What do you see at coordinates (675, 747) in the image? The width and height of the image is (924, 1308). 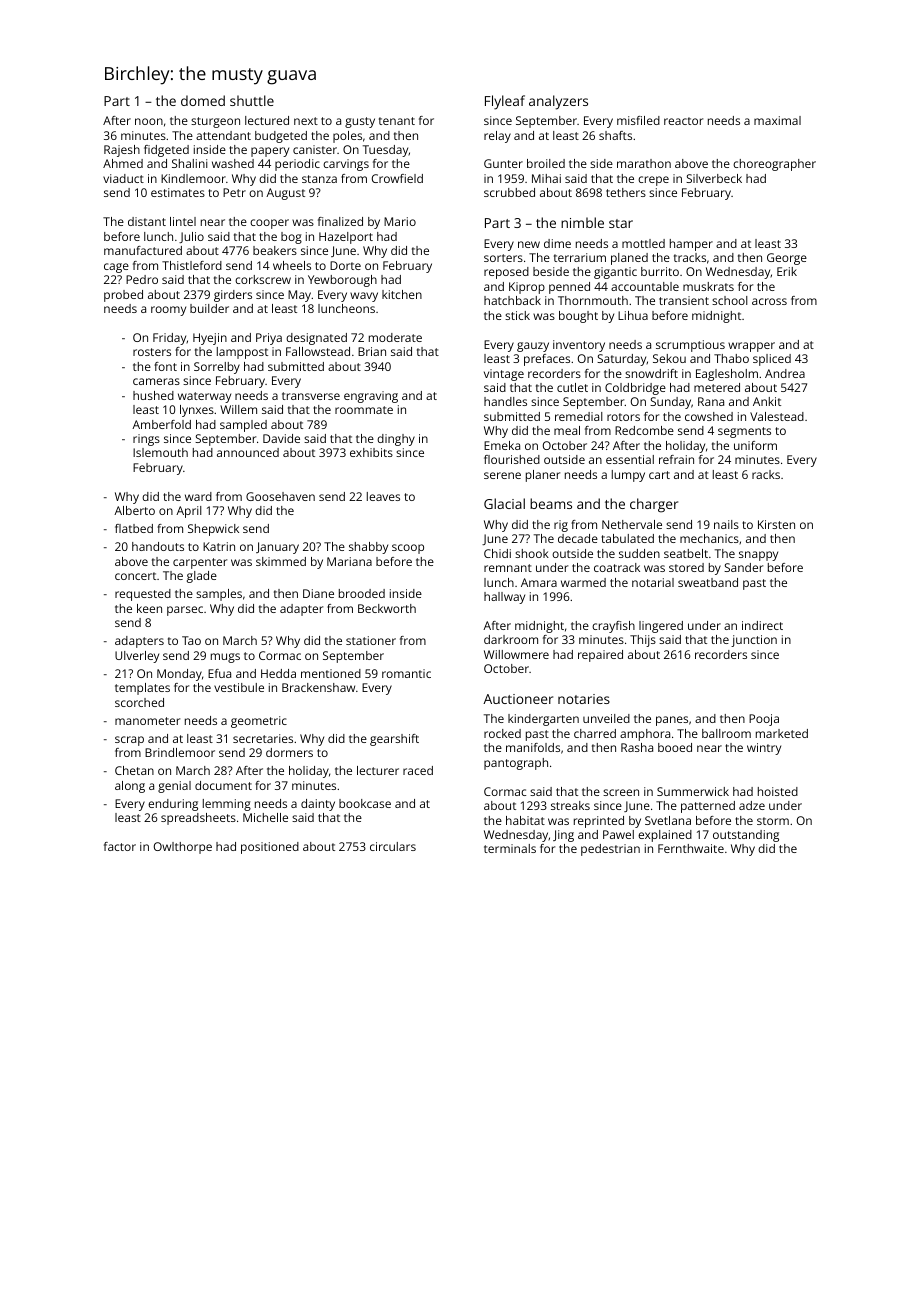 I see `booed` at bounding box center [675, 747].
